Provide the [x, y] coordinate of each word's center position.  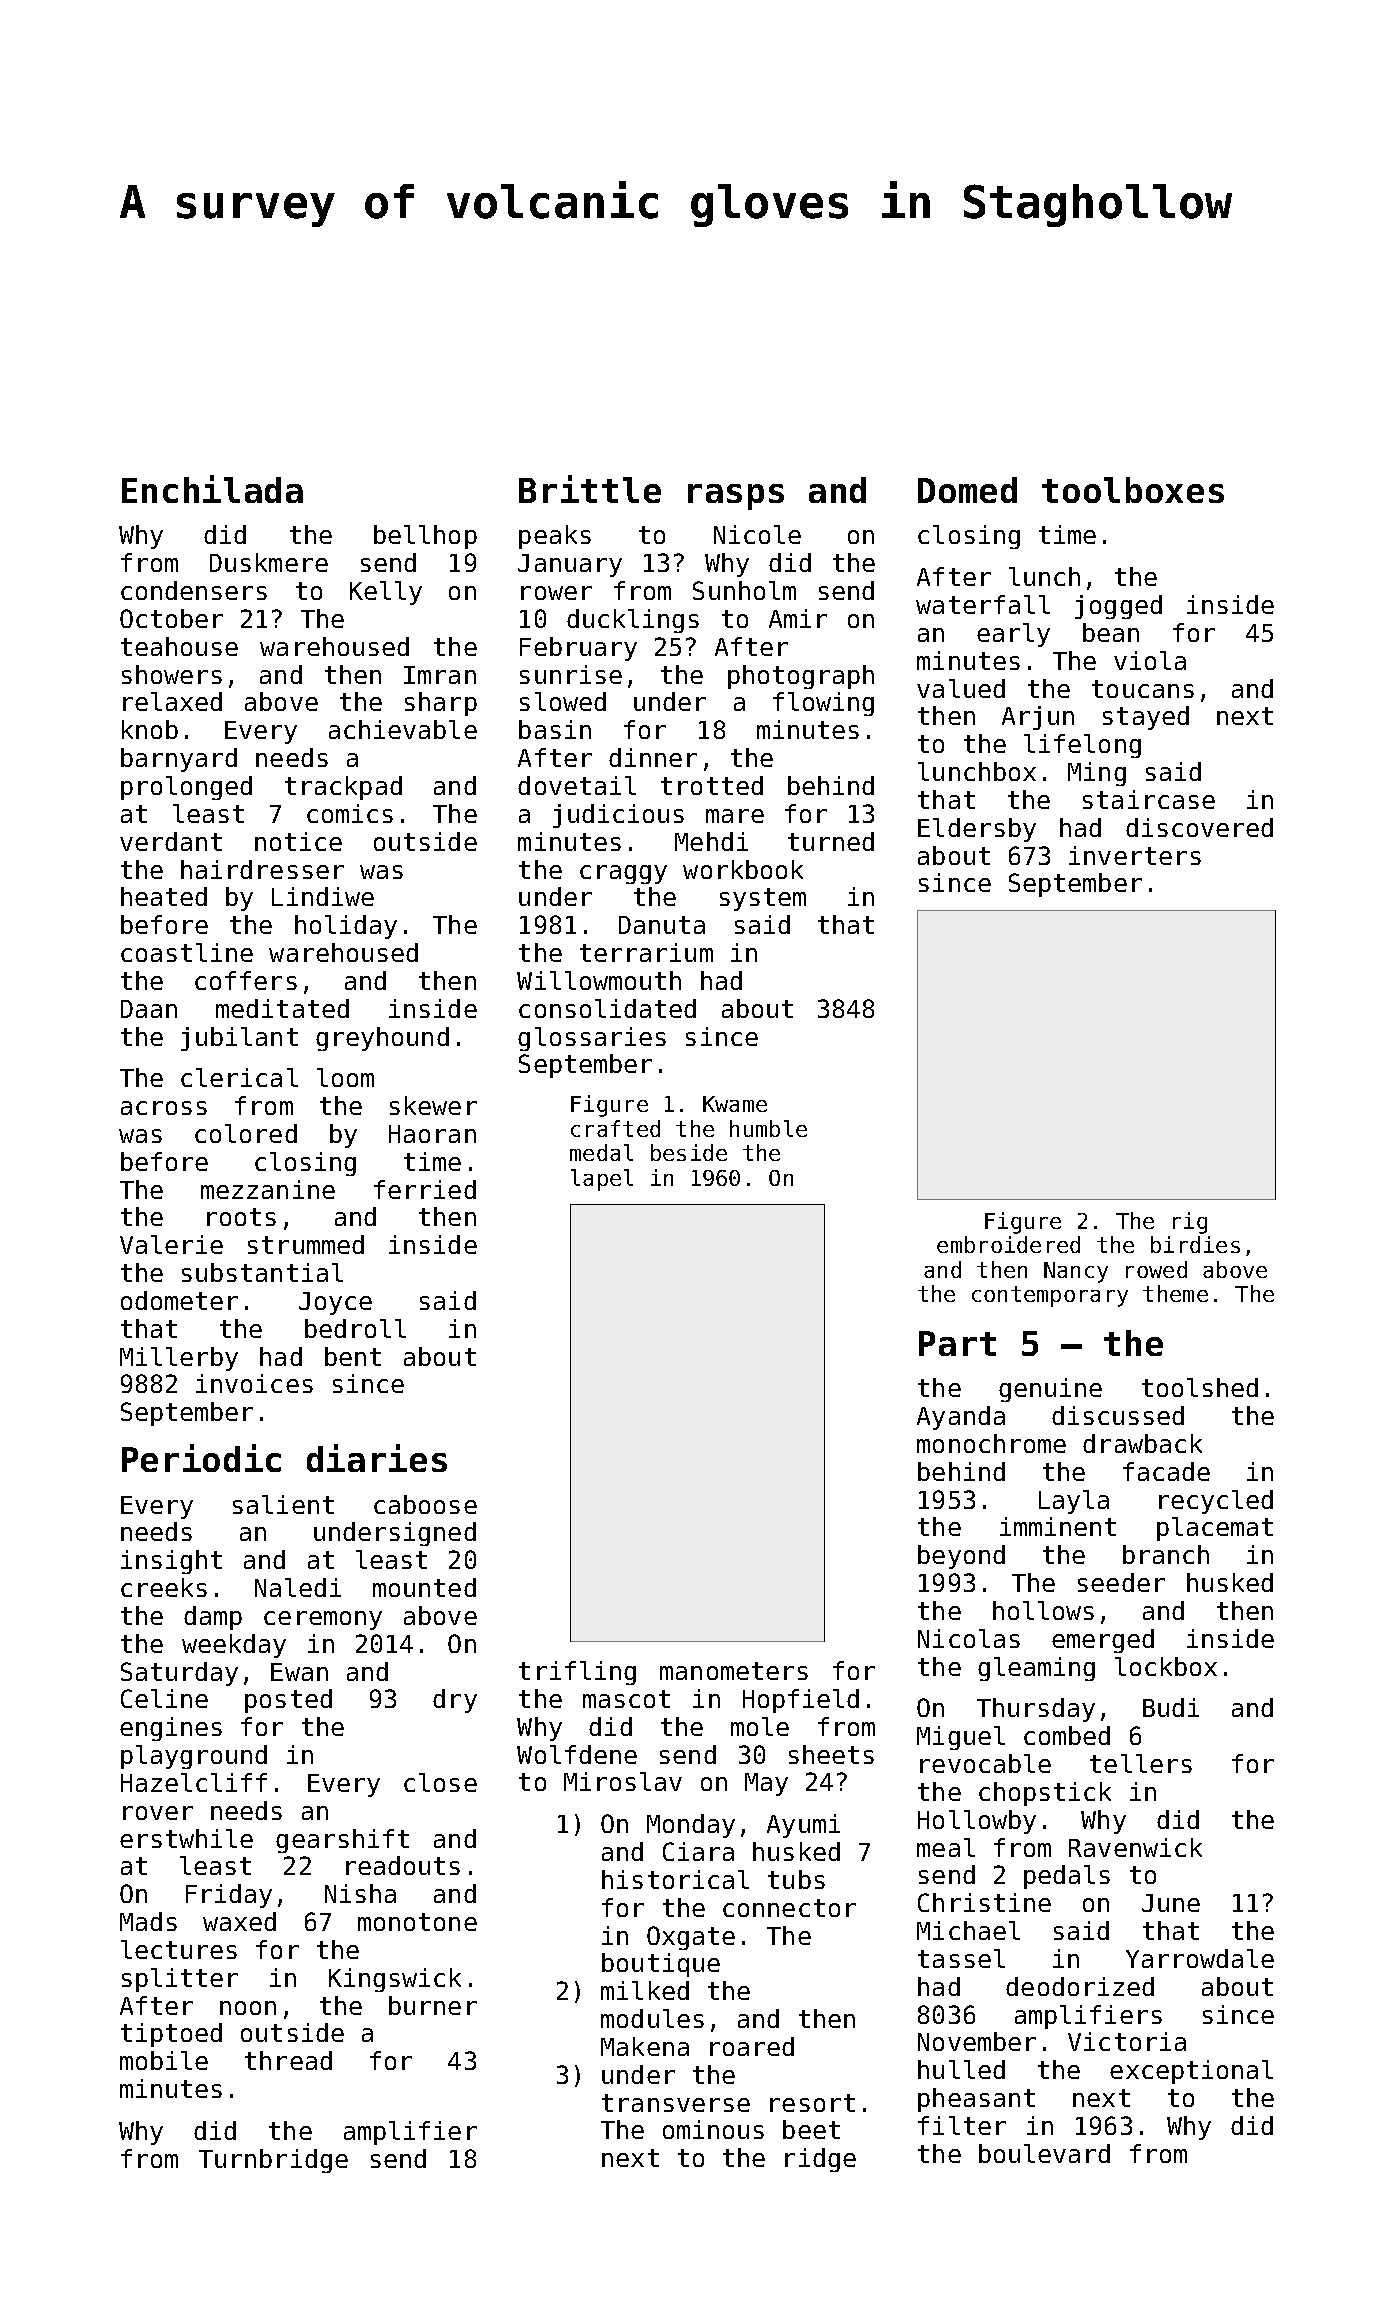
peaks [555, 537]
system [763, 899]
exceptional [1191, 2072]
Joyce [335, 1303]
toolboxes [1133, 490]
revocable [985, 1763]
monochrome [991, 1443]
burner [433, 2005]
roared [752, 2046]
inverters [1135, 855]
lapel [602, 1180]
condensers [194, 590]
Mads [148, 1921]
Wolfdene [577, 1754]
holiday [346, 927]
